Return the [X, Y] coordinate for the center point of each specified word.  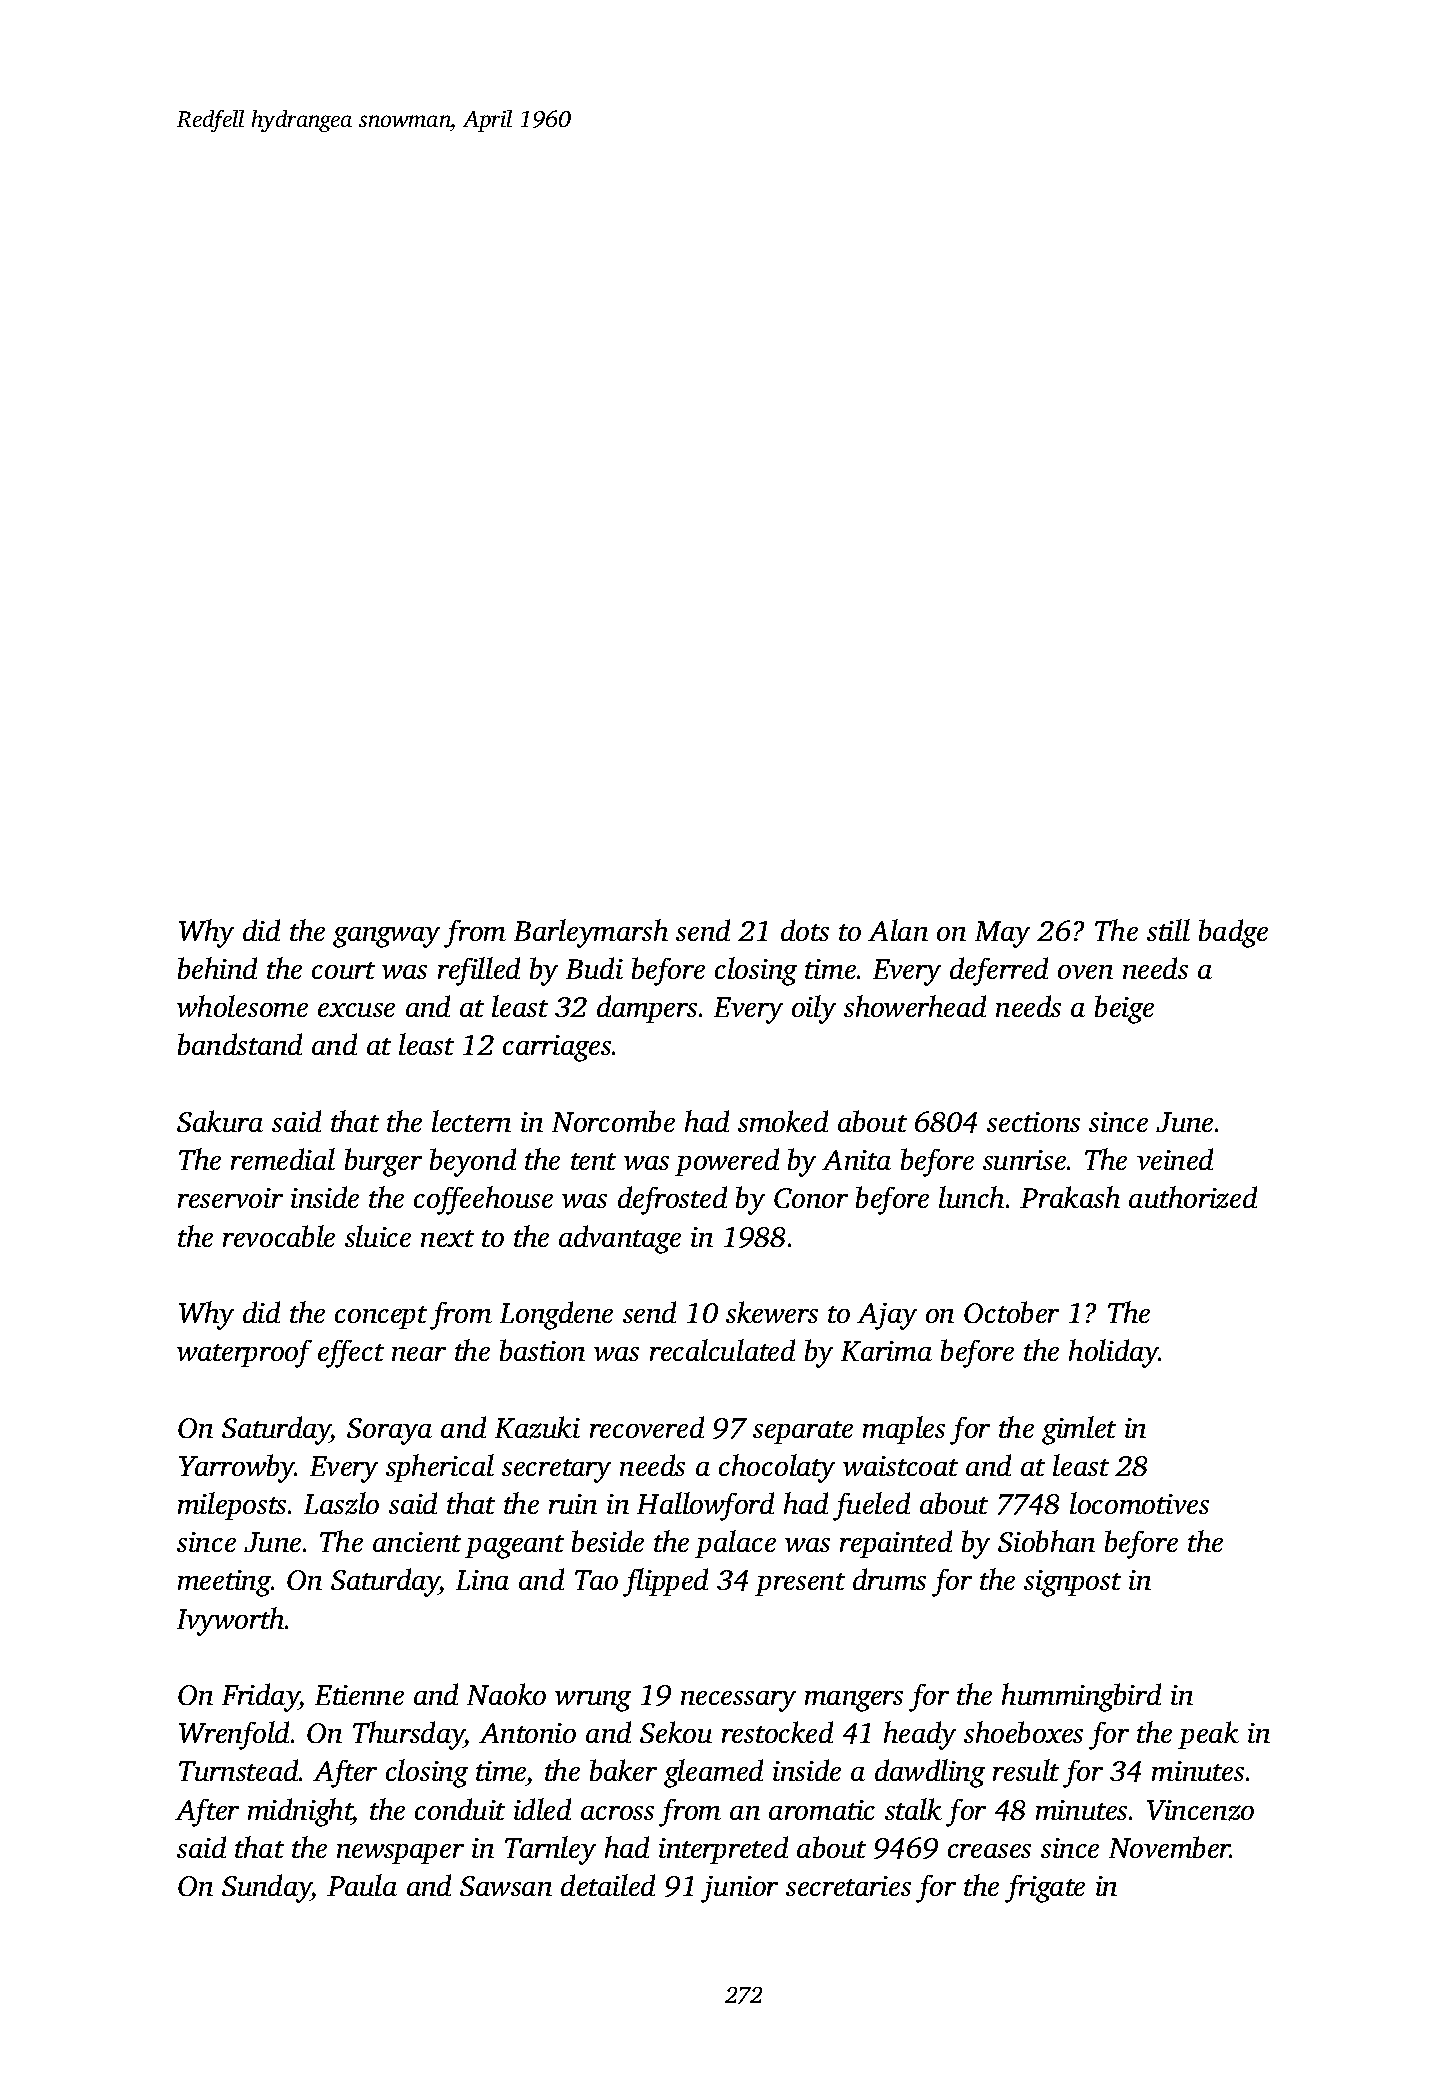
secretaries [848, 1886]
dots [805, 930]
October [1011, 1312]
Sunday [267, 1888]
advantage [620, 1239]
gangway [386, 937]
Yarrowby [237, 1468]
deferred [999, 971]
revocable [279, 1236]
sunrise [1024, 1160]
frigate [1045, 1889]
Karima [886, 1351]
